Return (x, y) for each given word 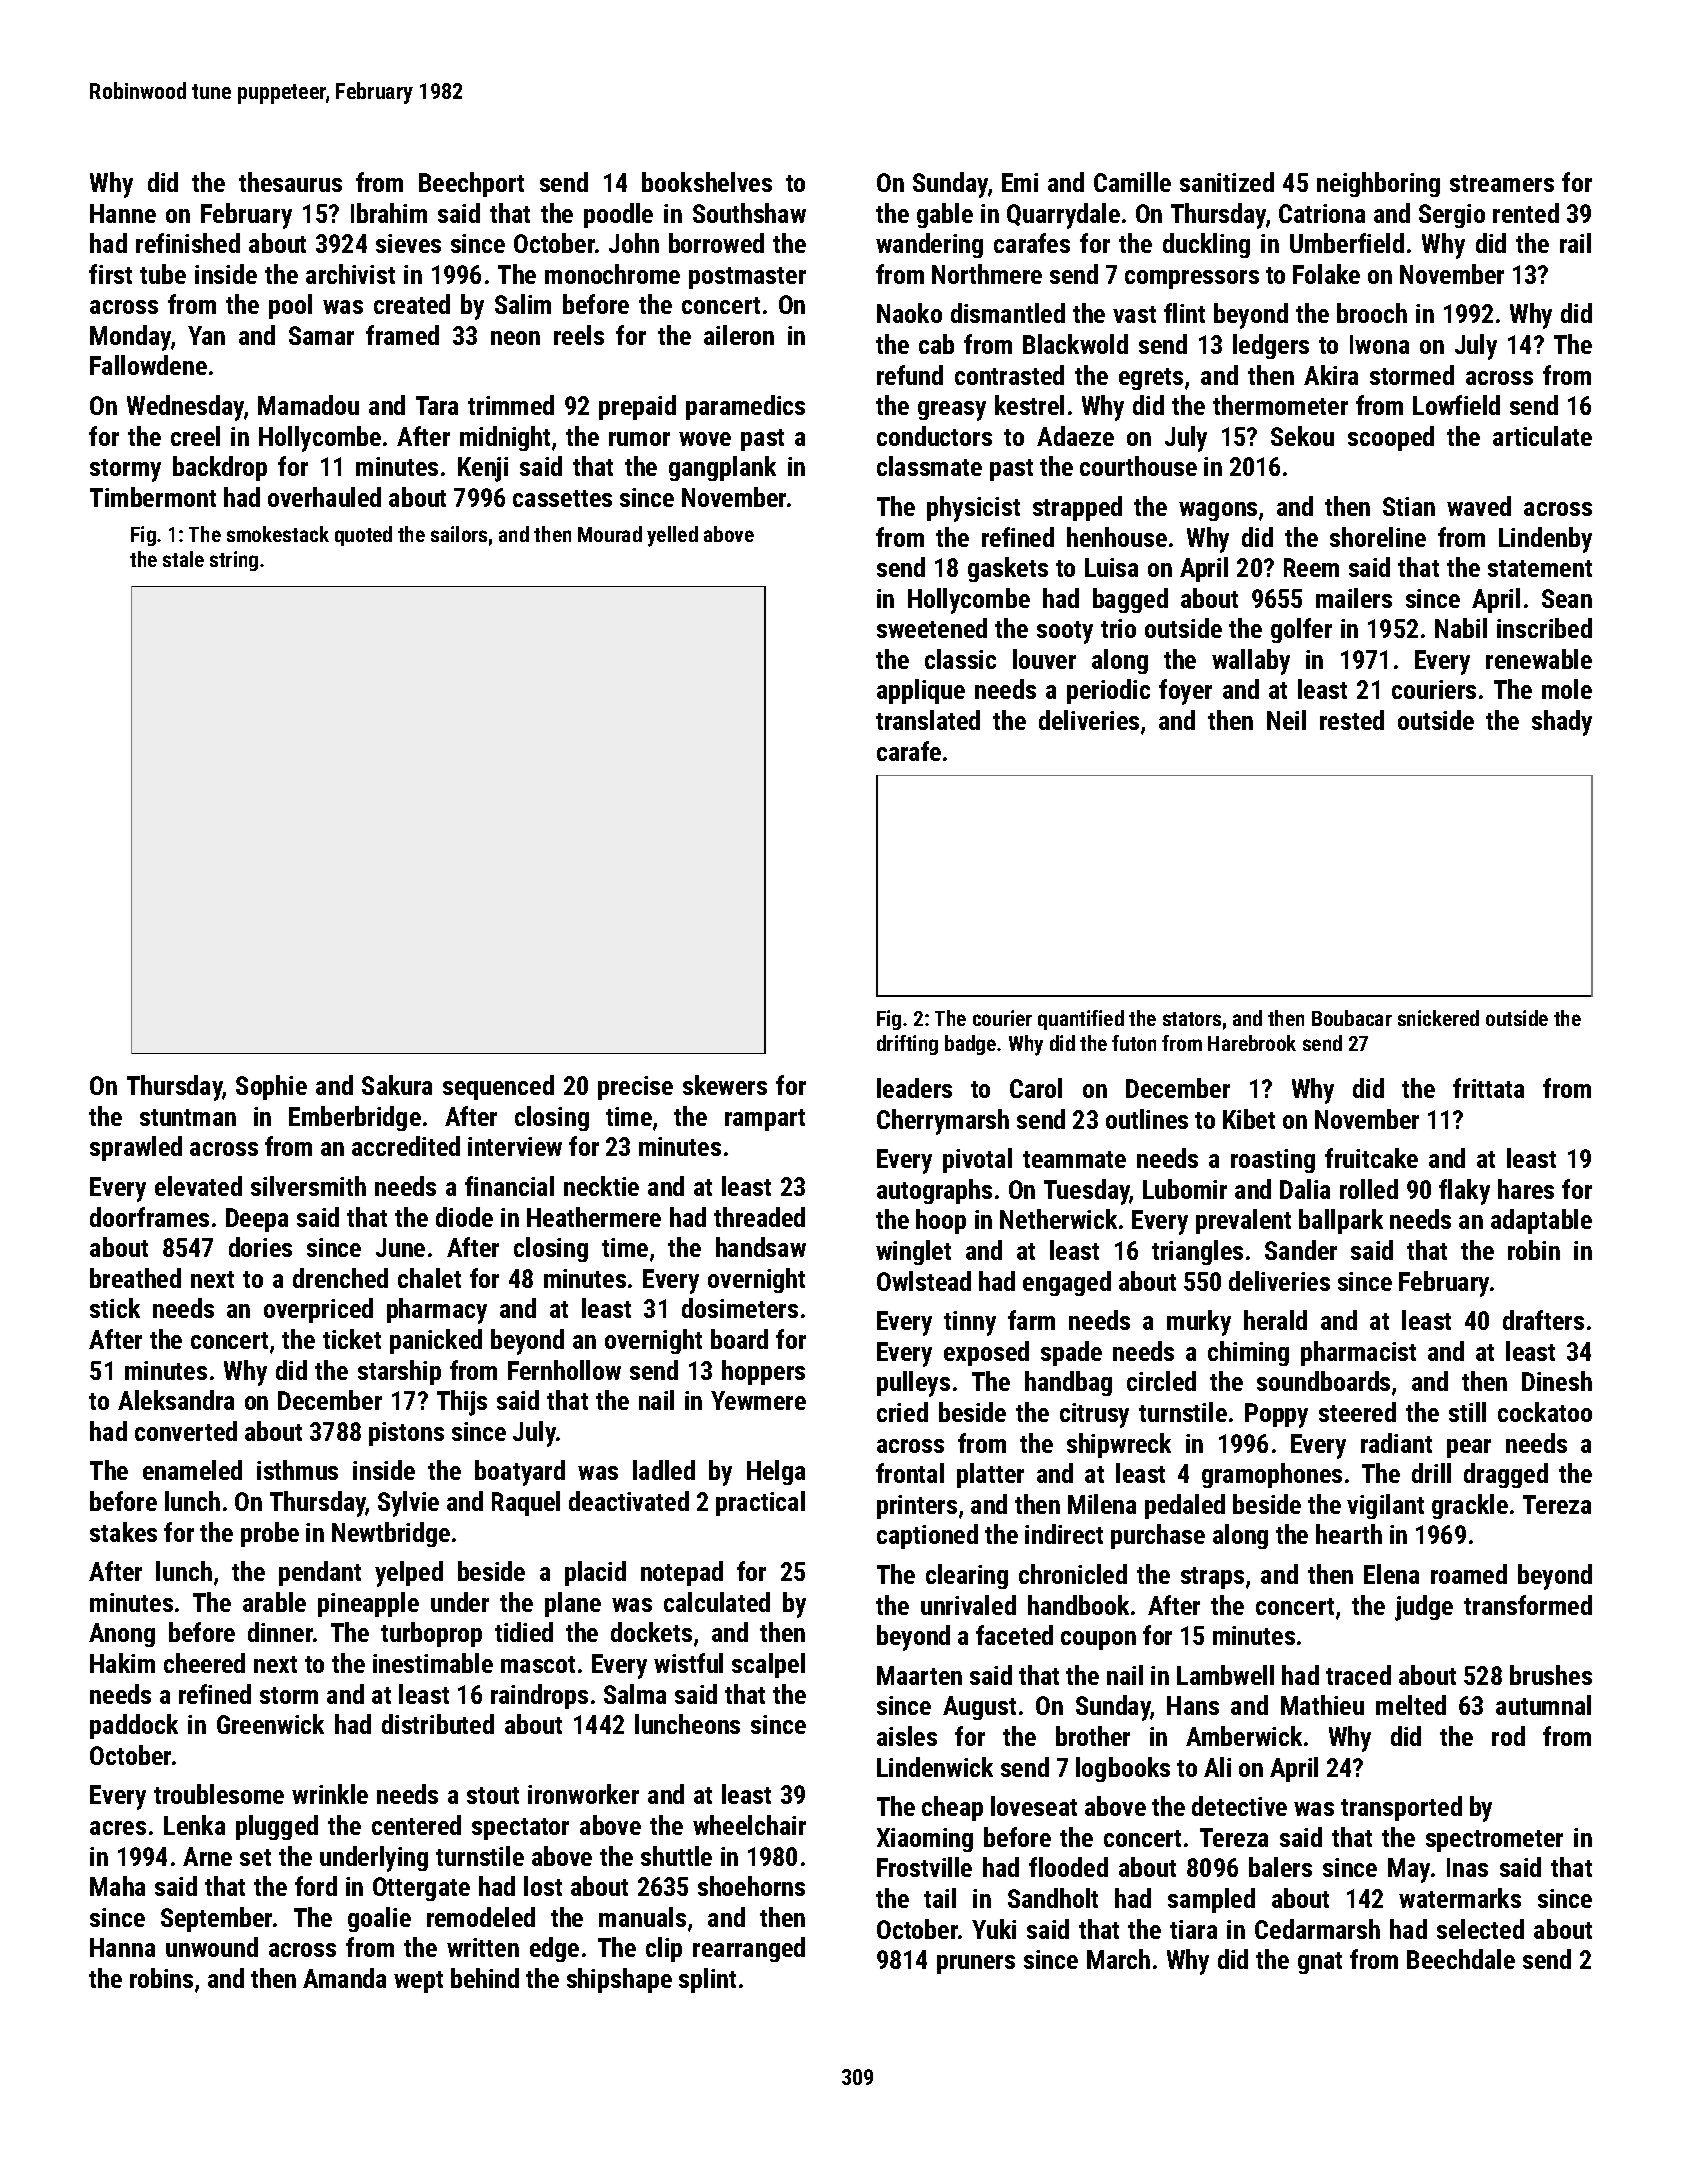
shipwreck (1119, 1445)
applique (921, 691)
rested (1352, 720)
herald (1275, 1320)
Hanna (122, 1947)
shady (1562, 723)
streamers (1502, 183)
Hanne (123, 213)
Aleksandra (176, 1400)
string (234, 561)
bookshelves (707, 182)
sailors (459, 534)
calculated (717, 1602)
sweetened (932, 628)
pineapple (368, 1604)
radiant (1396, 1443)
